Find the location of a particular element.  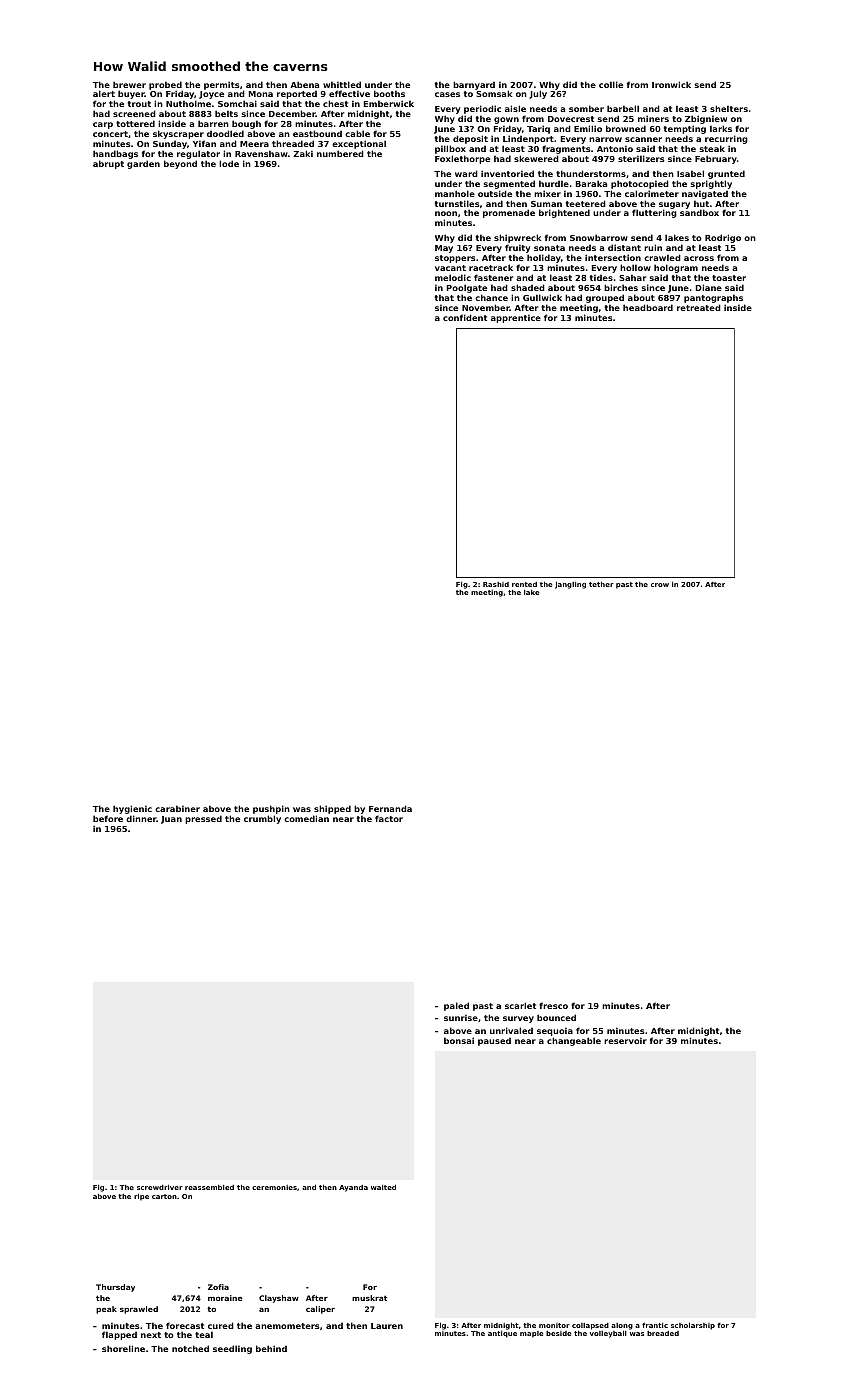

collie is located at coordinates (611, 84).
